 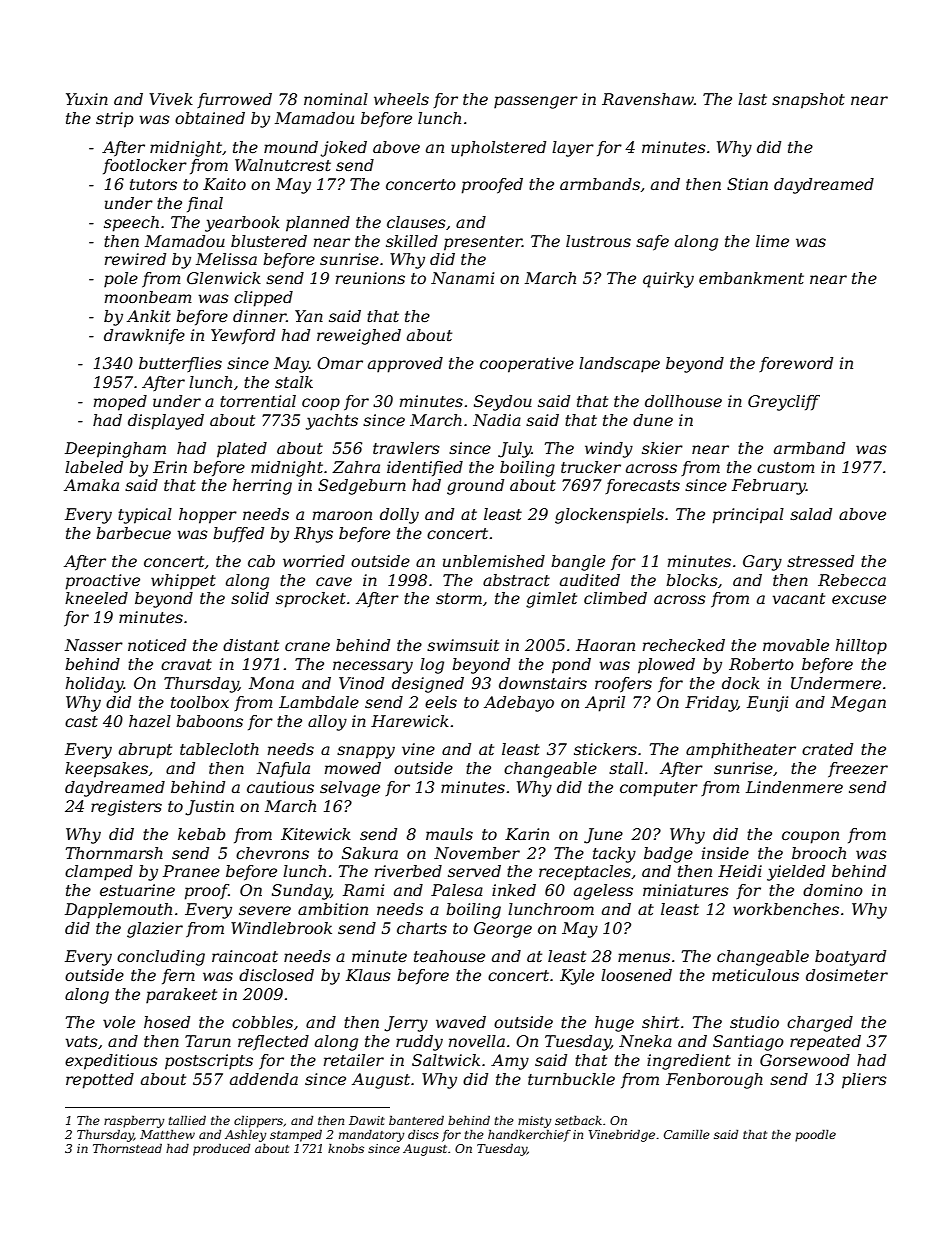 I want to click on abrupt, so click(x=145, y=751).
